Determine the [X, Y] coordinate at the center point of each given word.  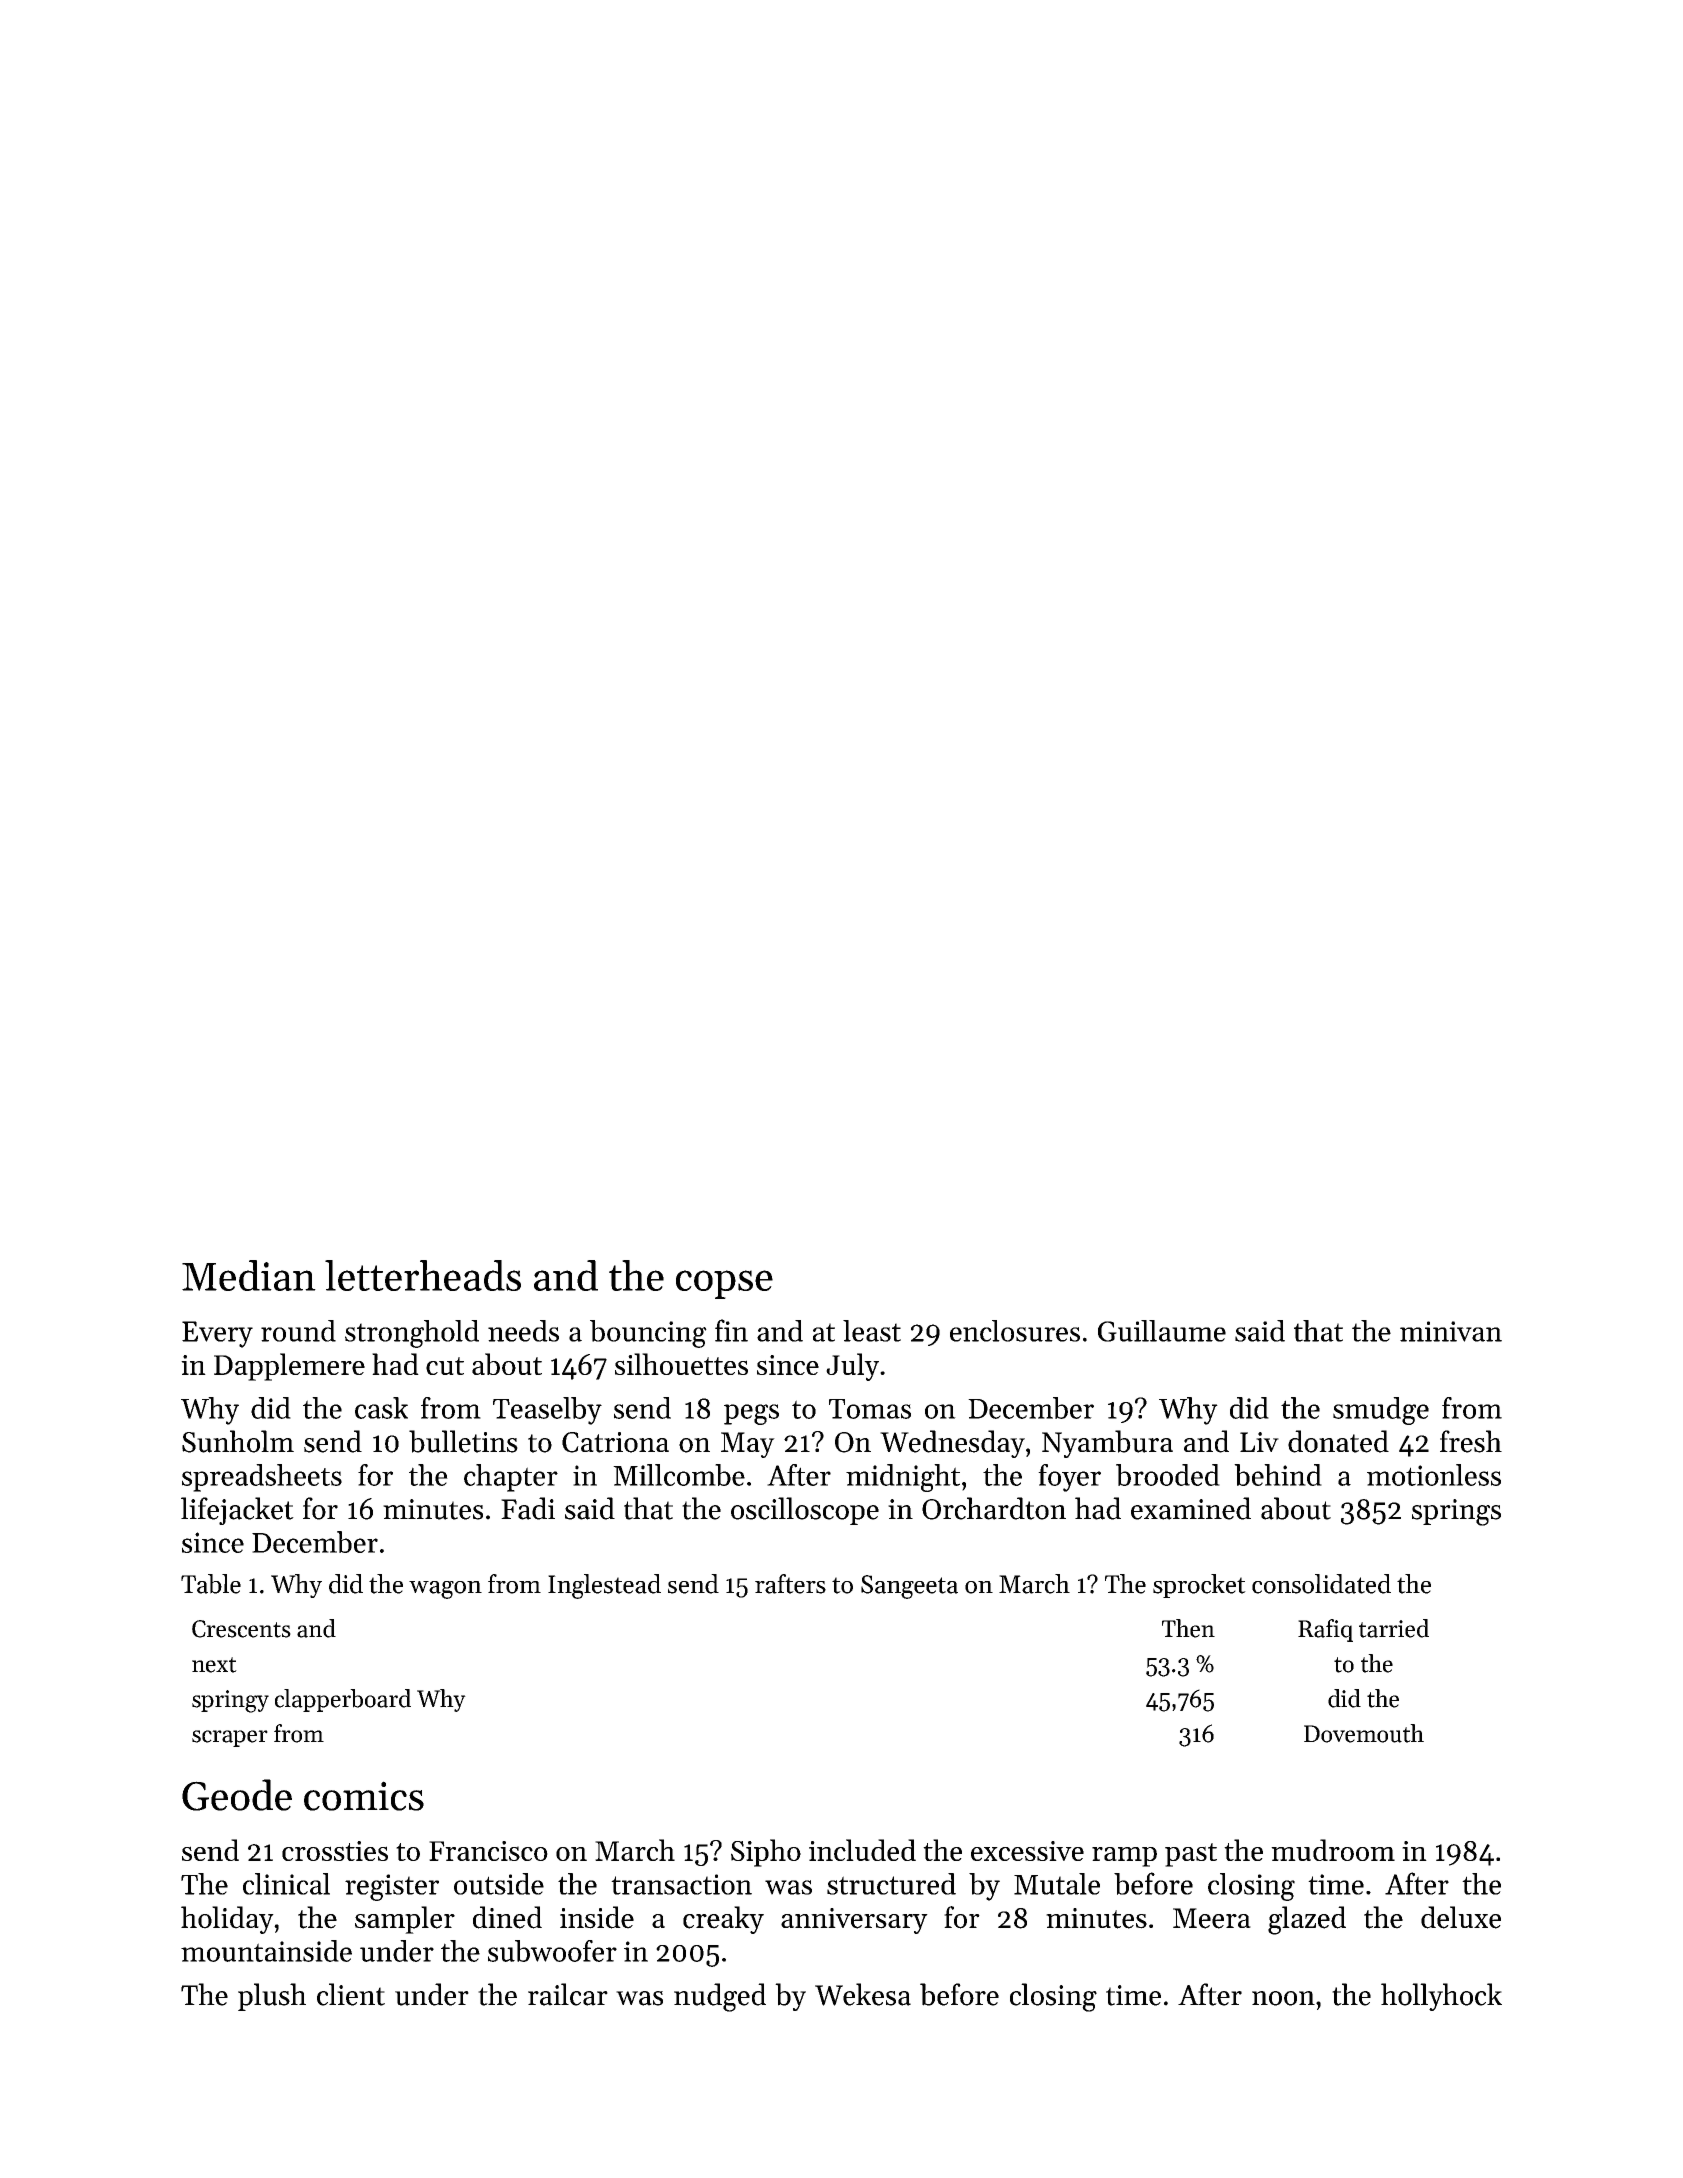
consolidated [1321, 1584]
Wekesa [863, 1994]
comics [364, 1796]
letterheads [423, 1275]
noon [1283, 1998]
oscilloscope [805, 1511]
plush [272, 1997]
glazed [1307, 1920]
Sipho [766, 1853]
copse [724, 1284]
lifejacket [237, 1511]
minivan [1451, 1331]
